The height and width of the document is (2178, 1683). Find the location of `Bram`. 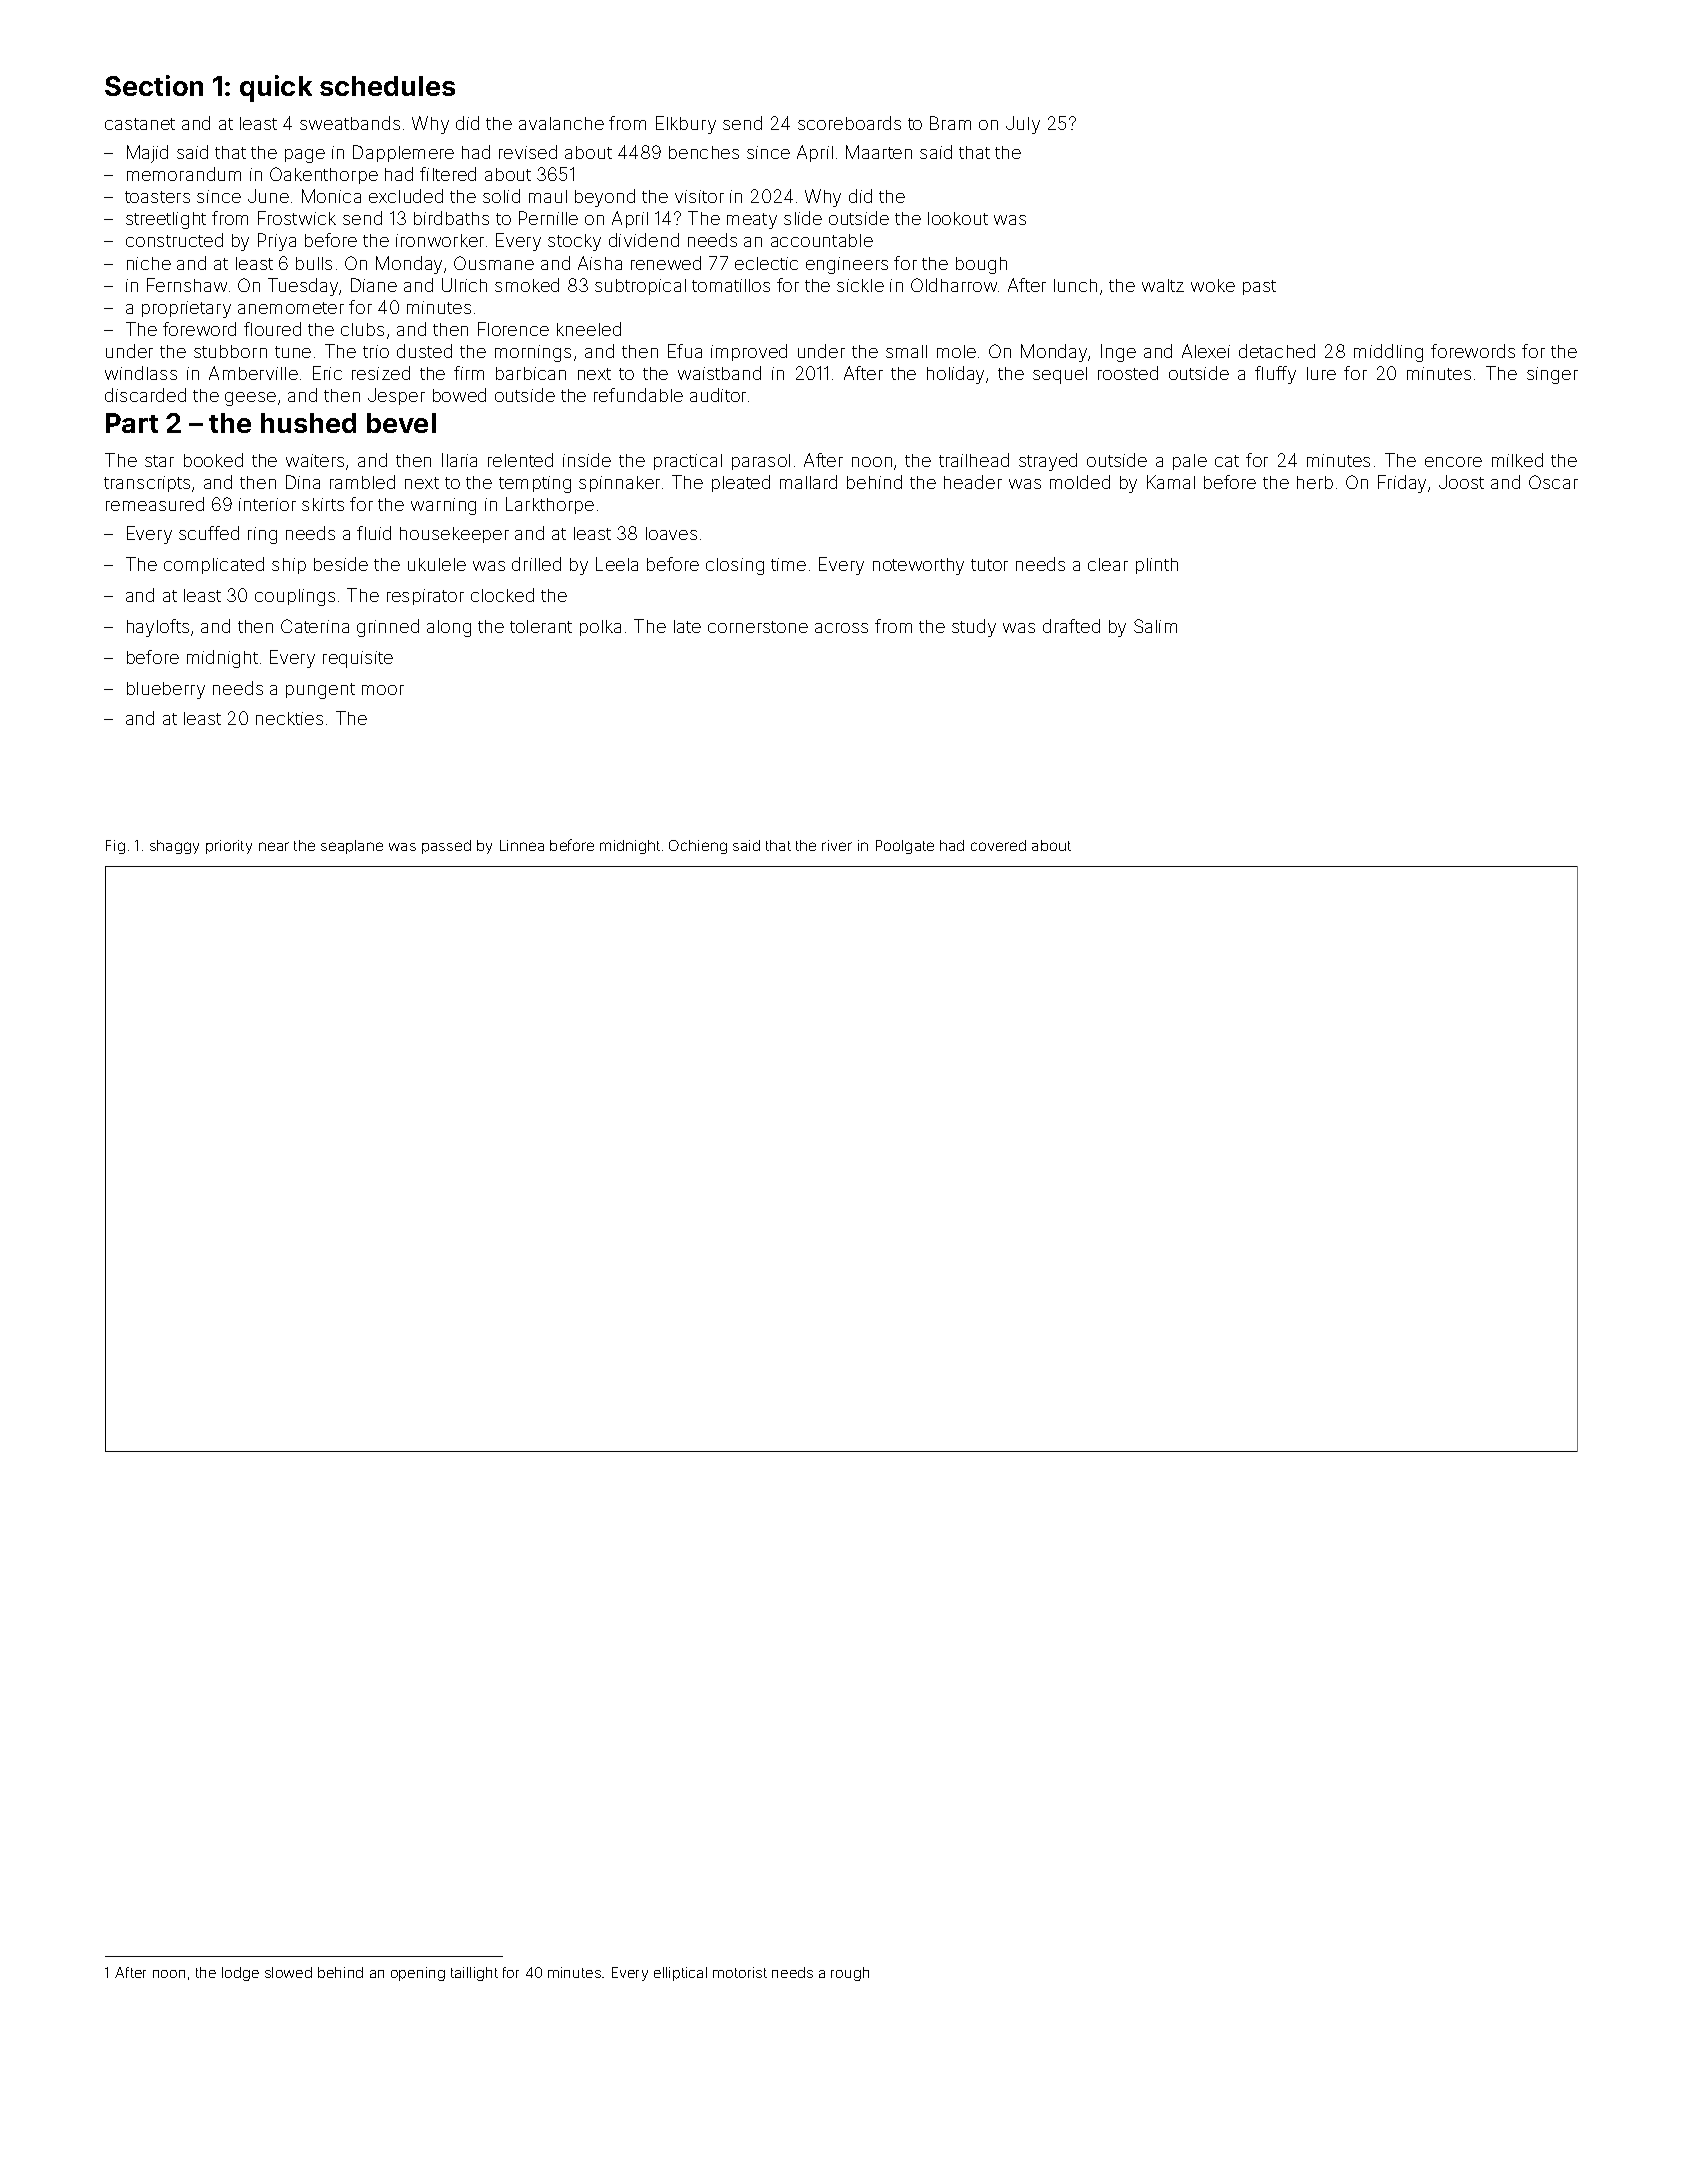

Bram is located at coordinates (950, 123).
